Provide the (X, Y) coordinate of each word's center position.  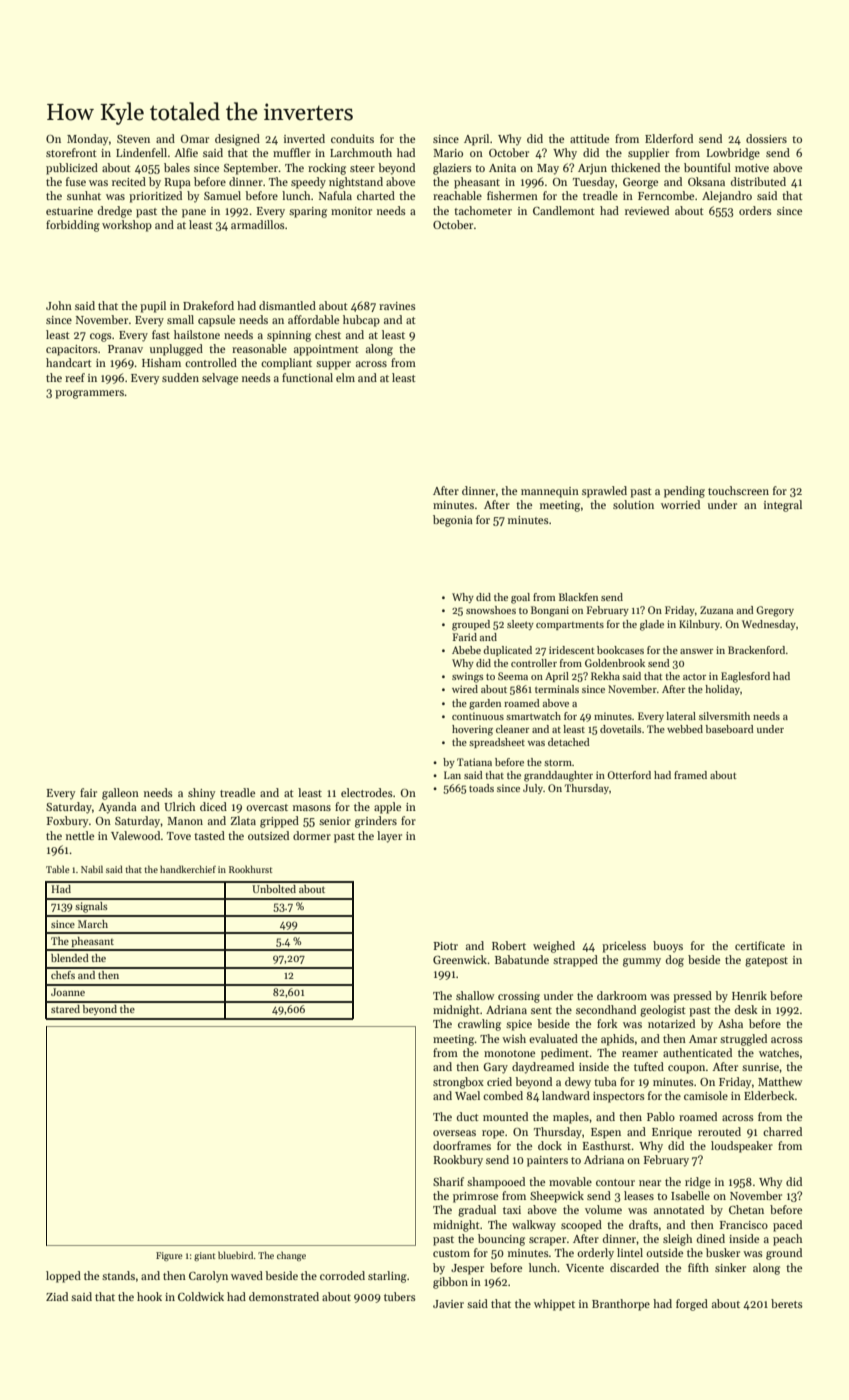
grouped (471, 625)
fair (88, 792)
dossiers (766, 138)
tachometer (483, 210)
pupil (153, 307)
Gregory (775, 611)
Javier (448, 1304)
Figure (169, 1256)
